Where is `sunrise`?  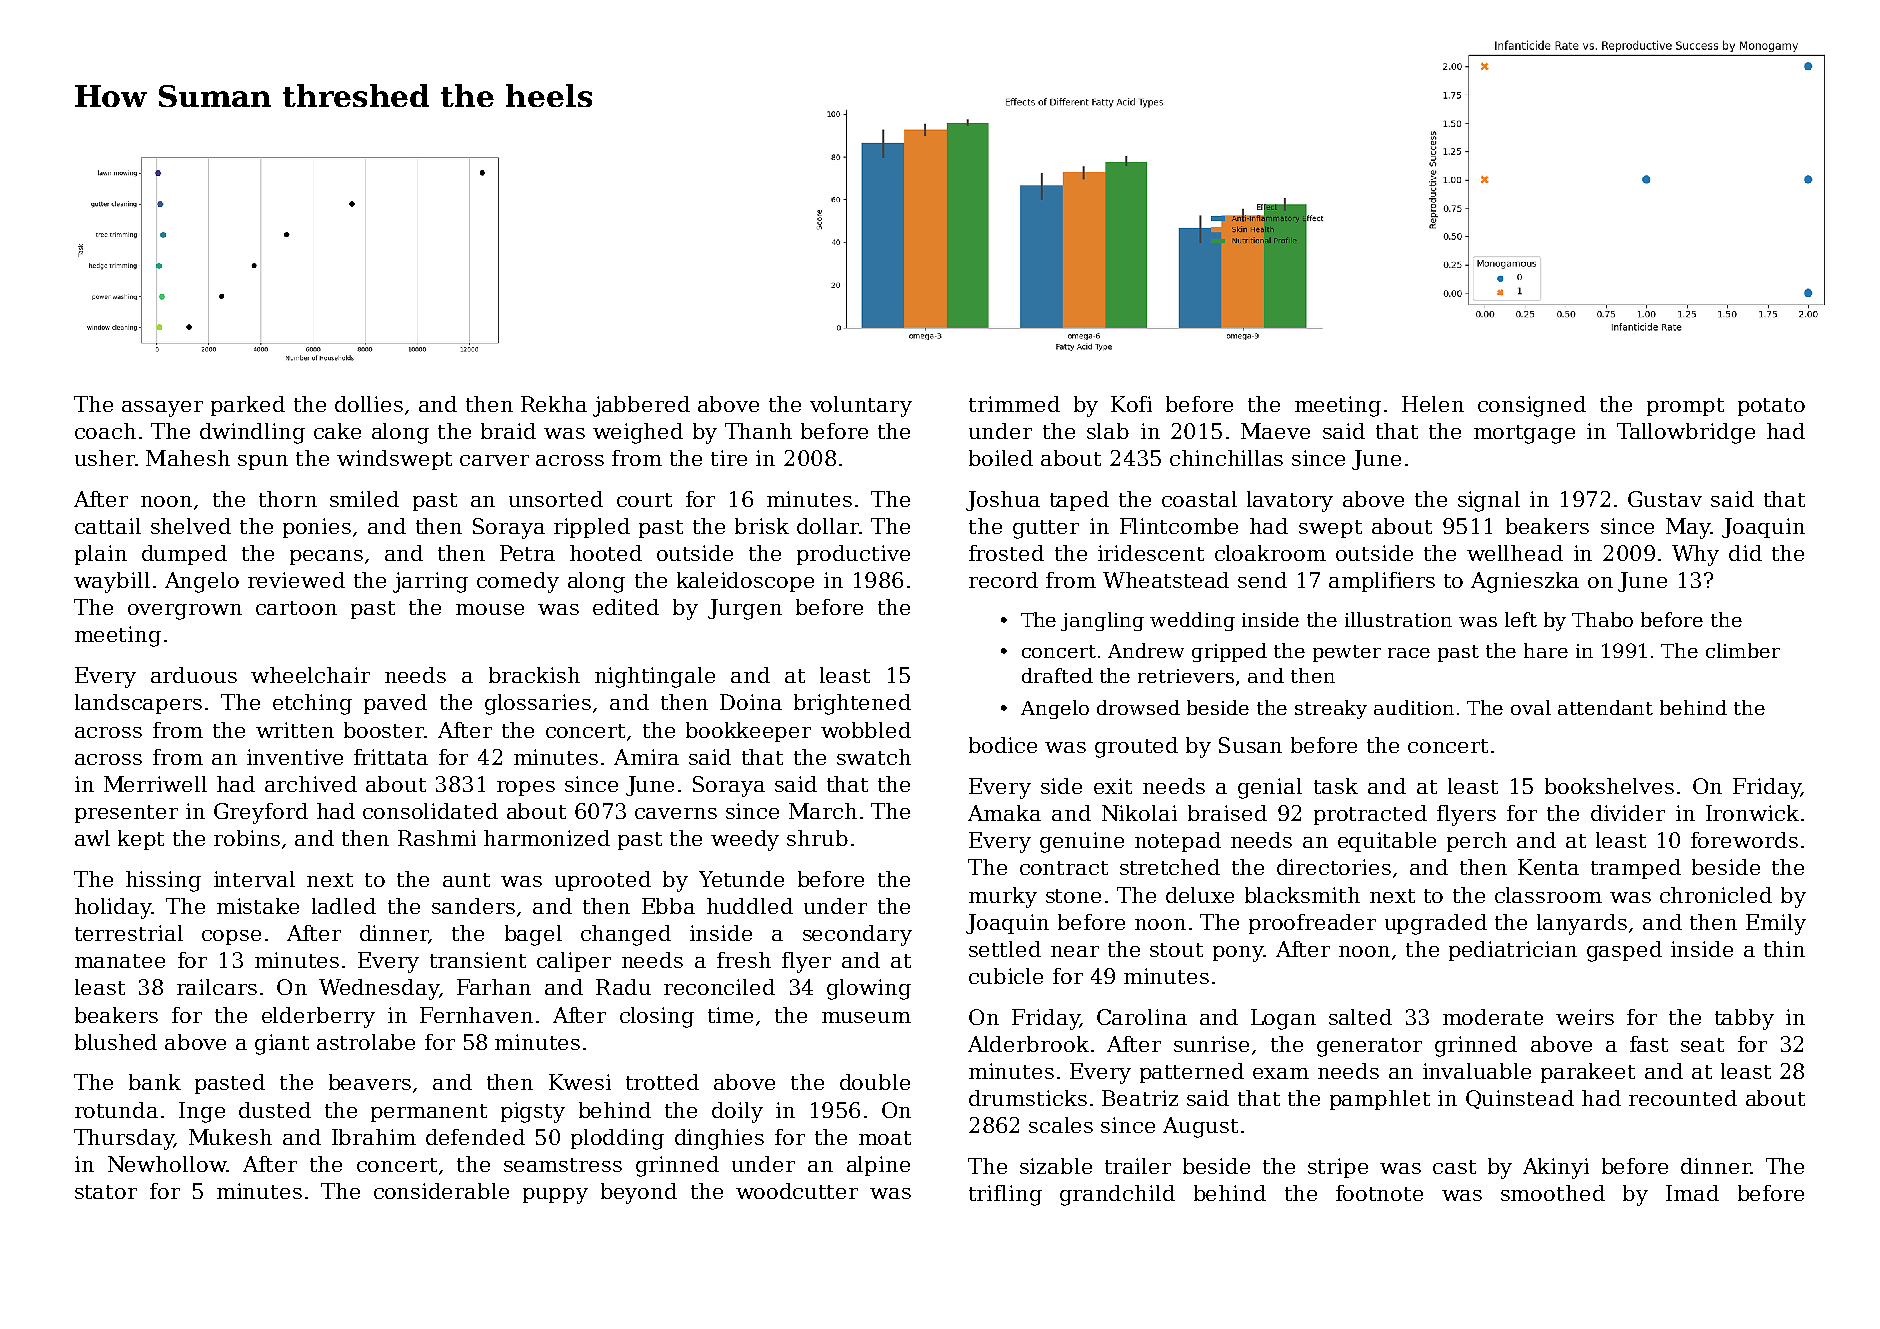 sunrise is located at coordinates (1211, 1044).
